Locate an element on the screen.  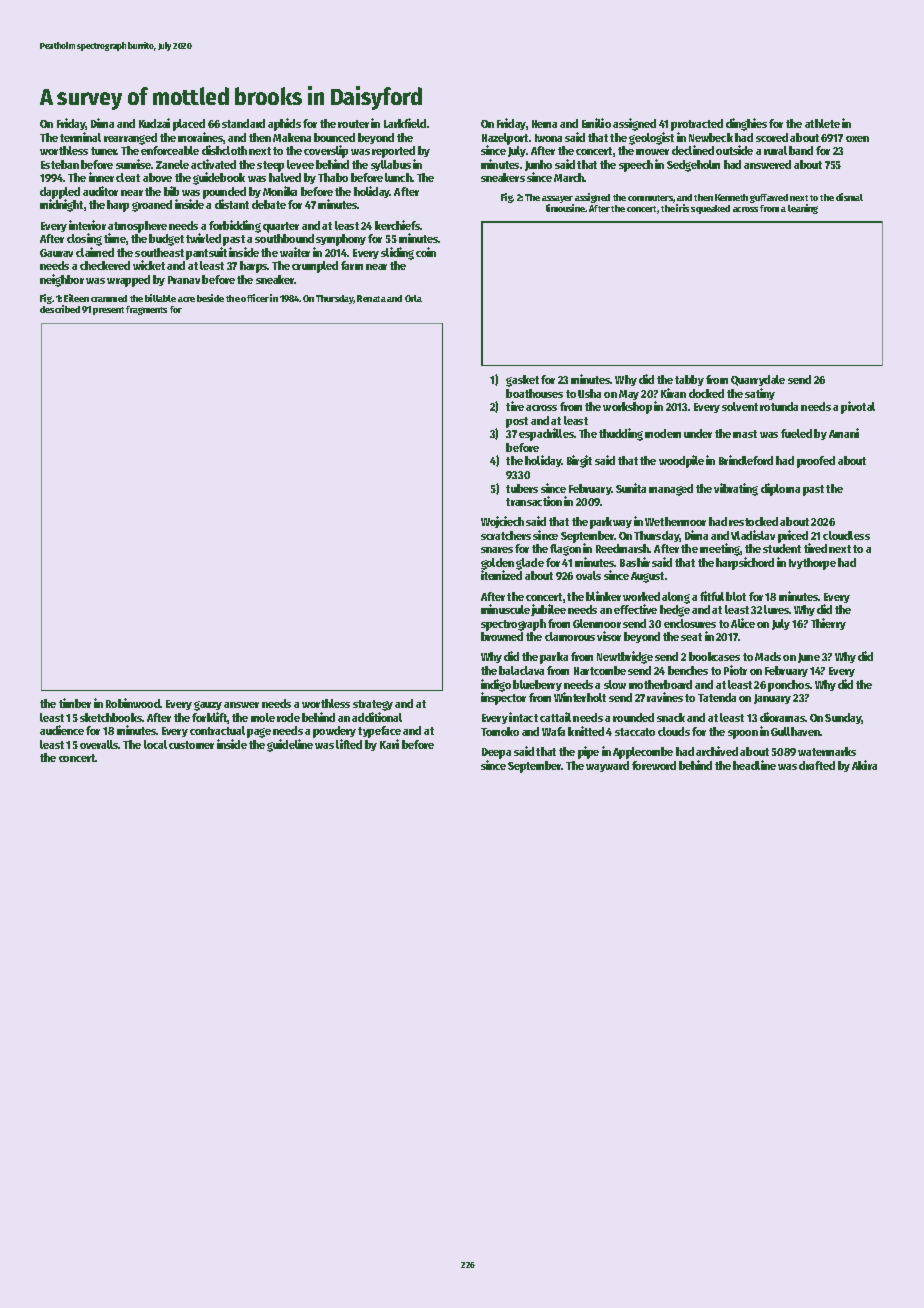
present is located at coordinates (108, 311).
